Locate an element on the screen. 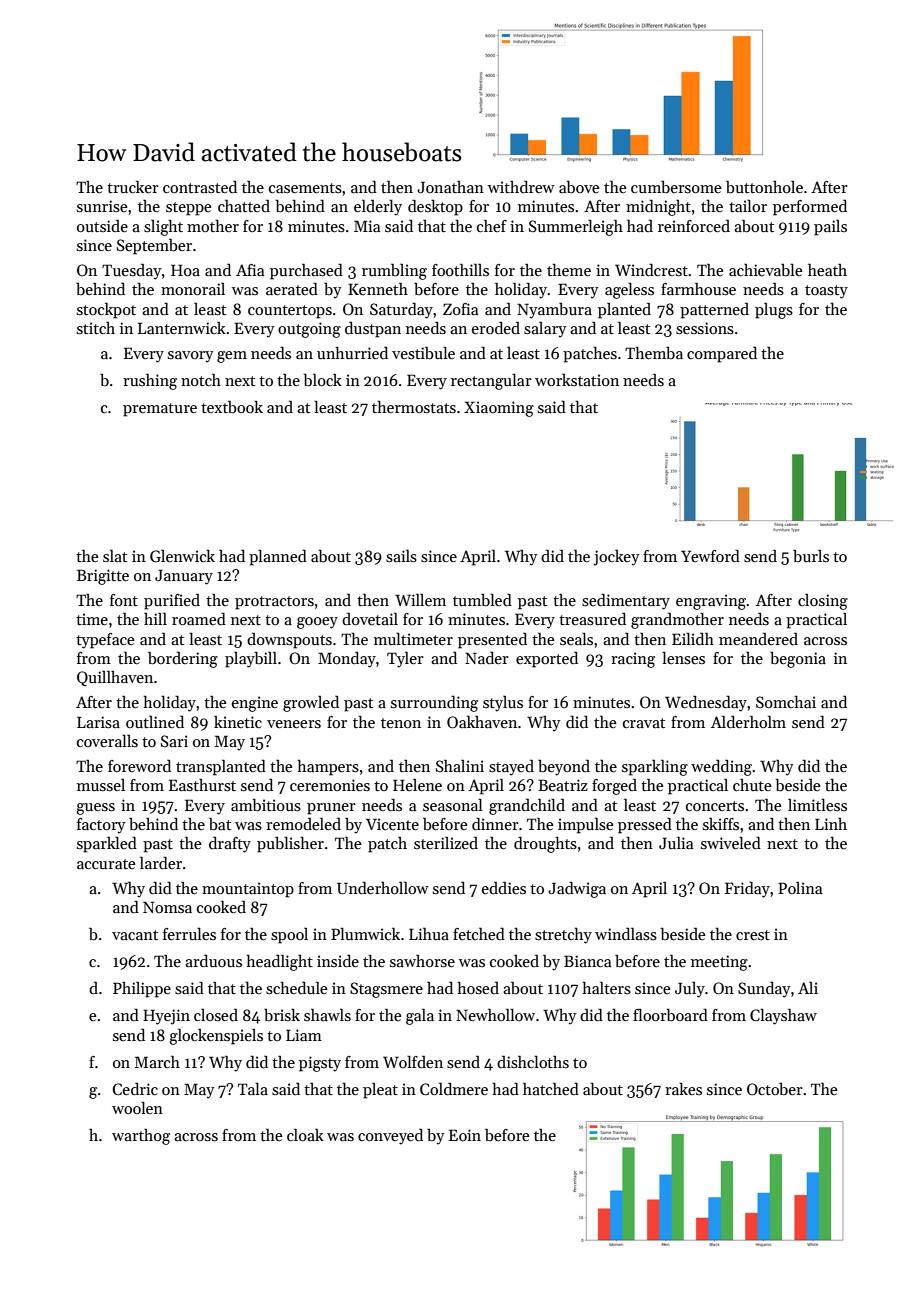 This screenshot has width=924, height=1311. tumbled is located at coordinates (482, 599).
